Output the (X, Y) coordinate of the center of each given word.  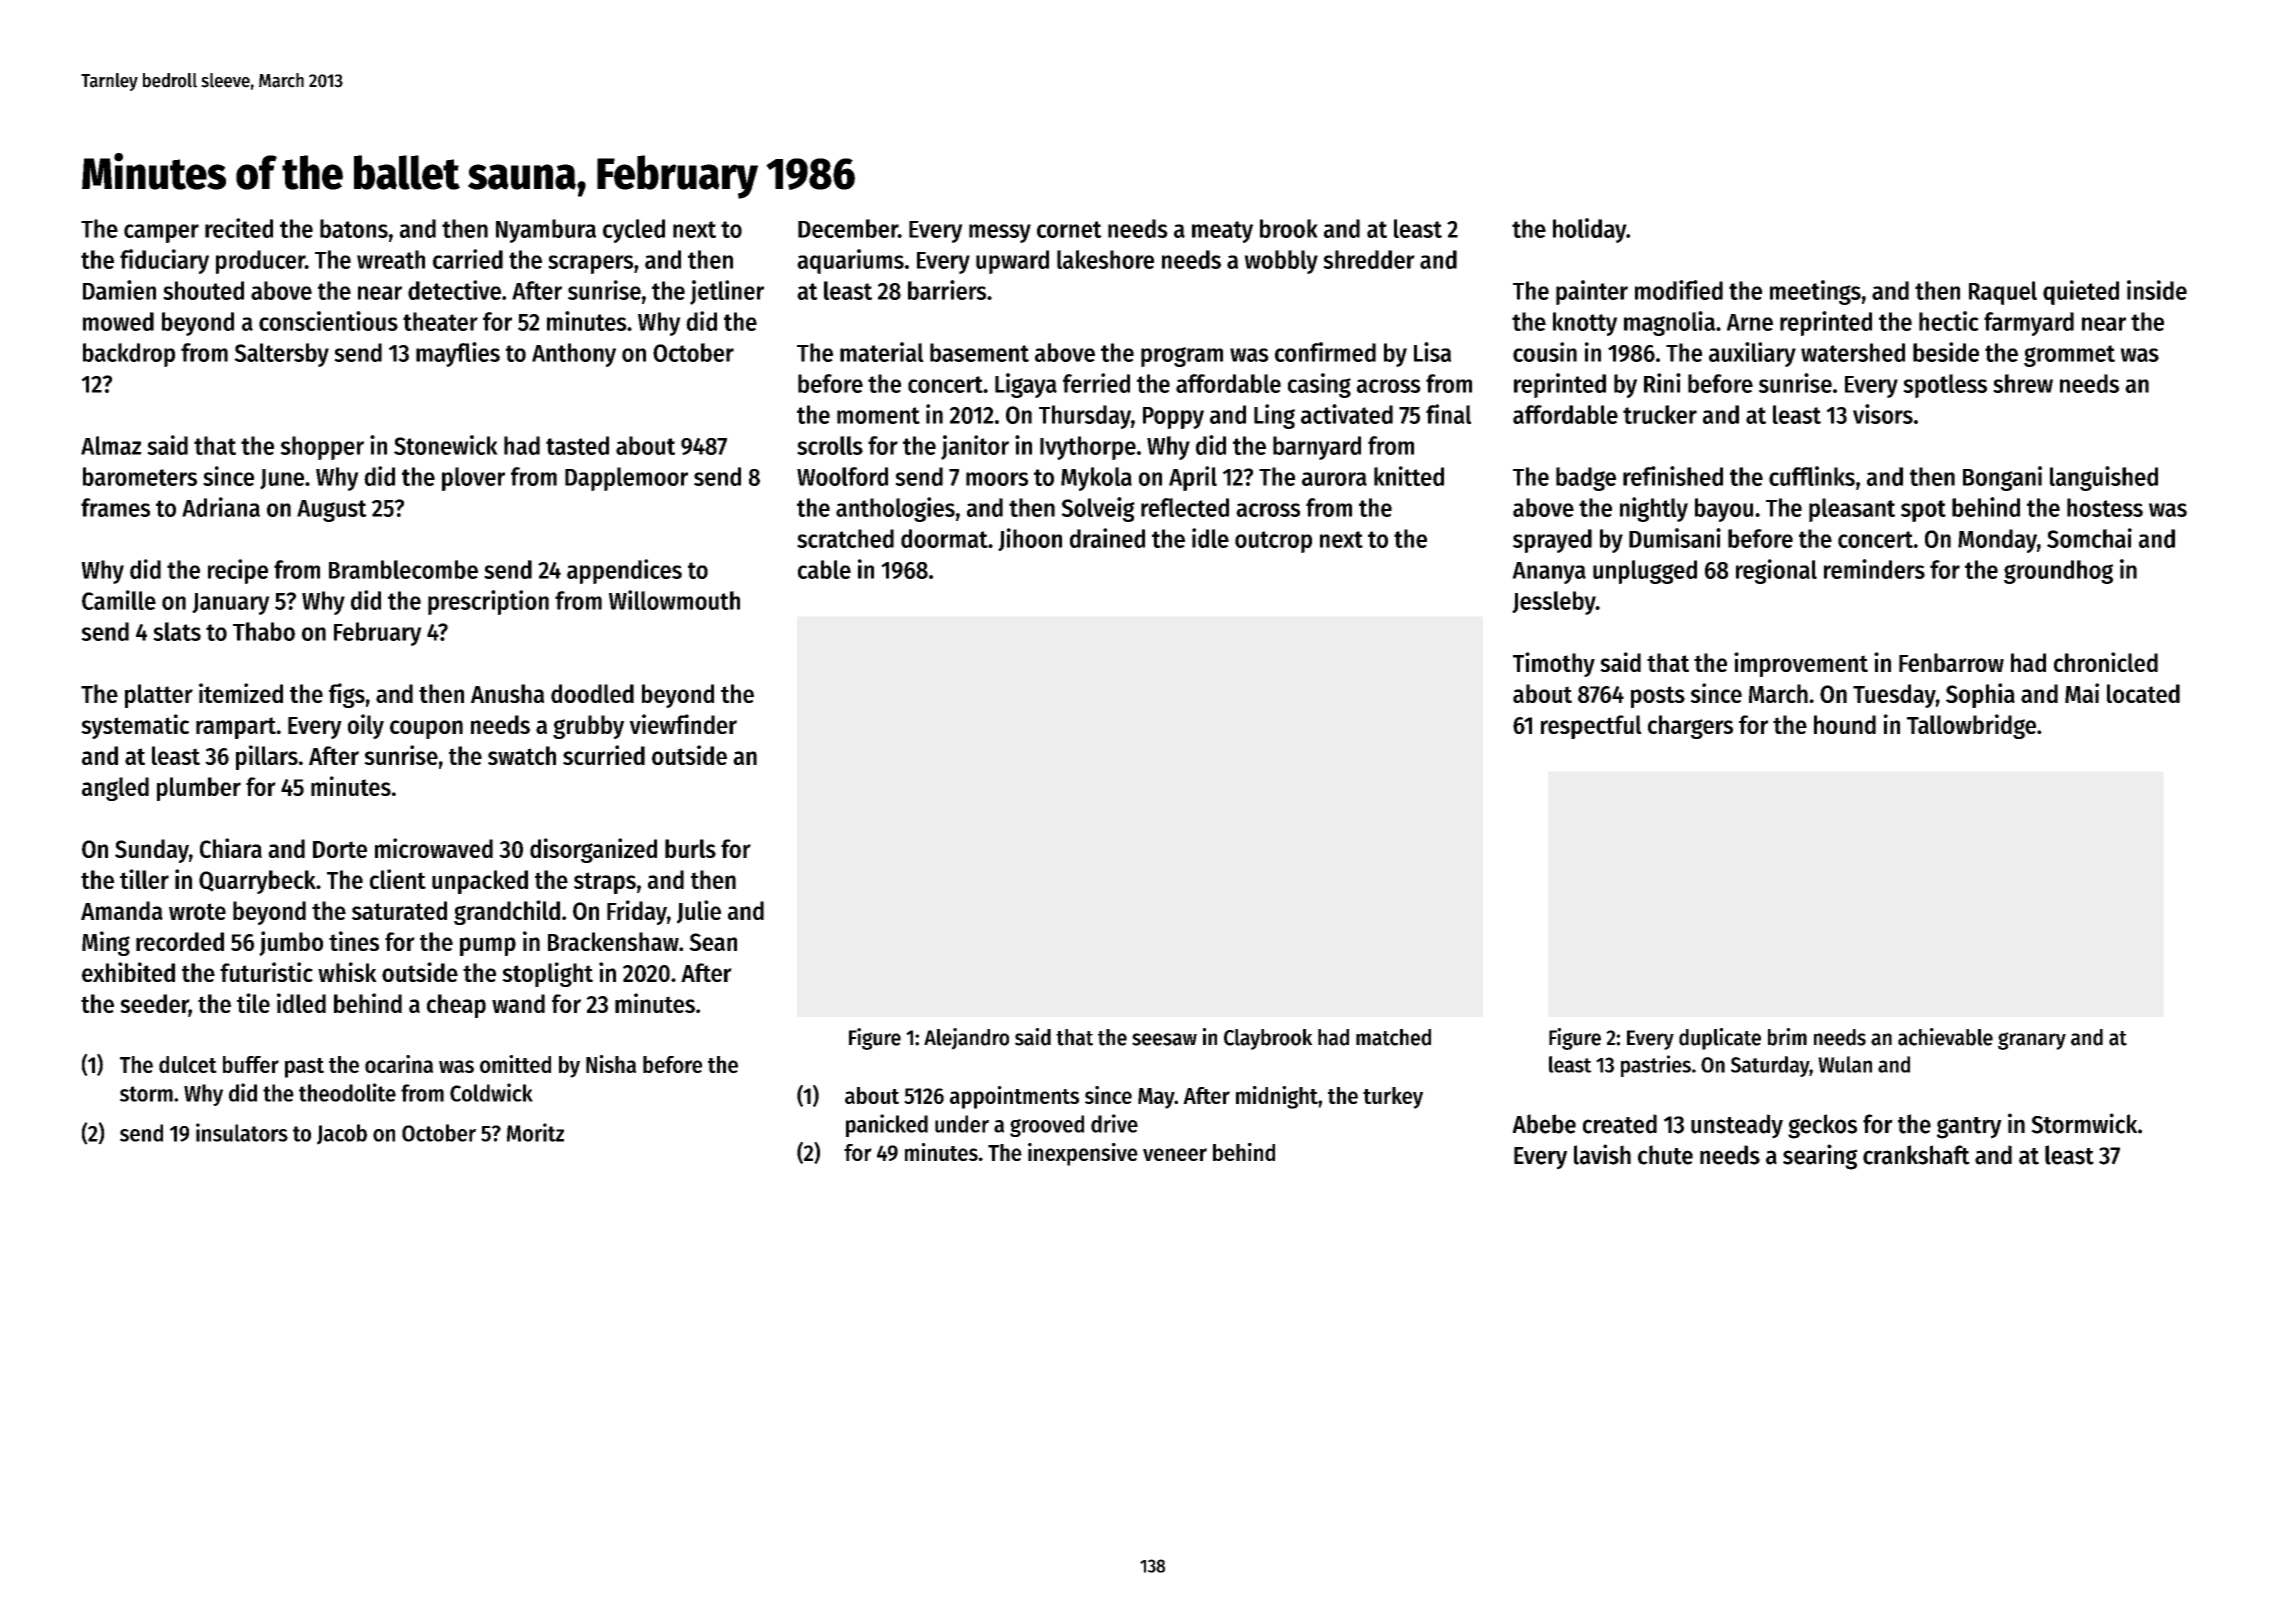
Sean (713, 942)
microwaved (434, 848)
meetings (1815, 292)
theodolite (347, 1092)
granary (2032, 1041)
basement (979, 352)
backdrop (129, 355)
